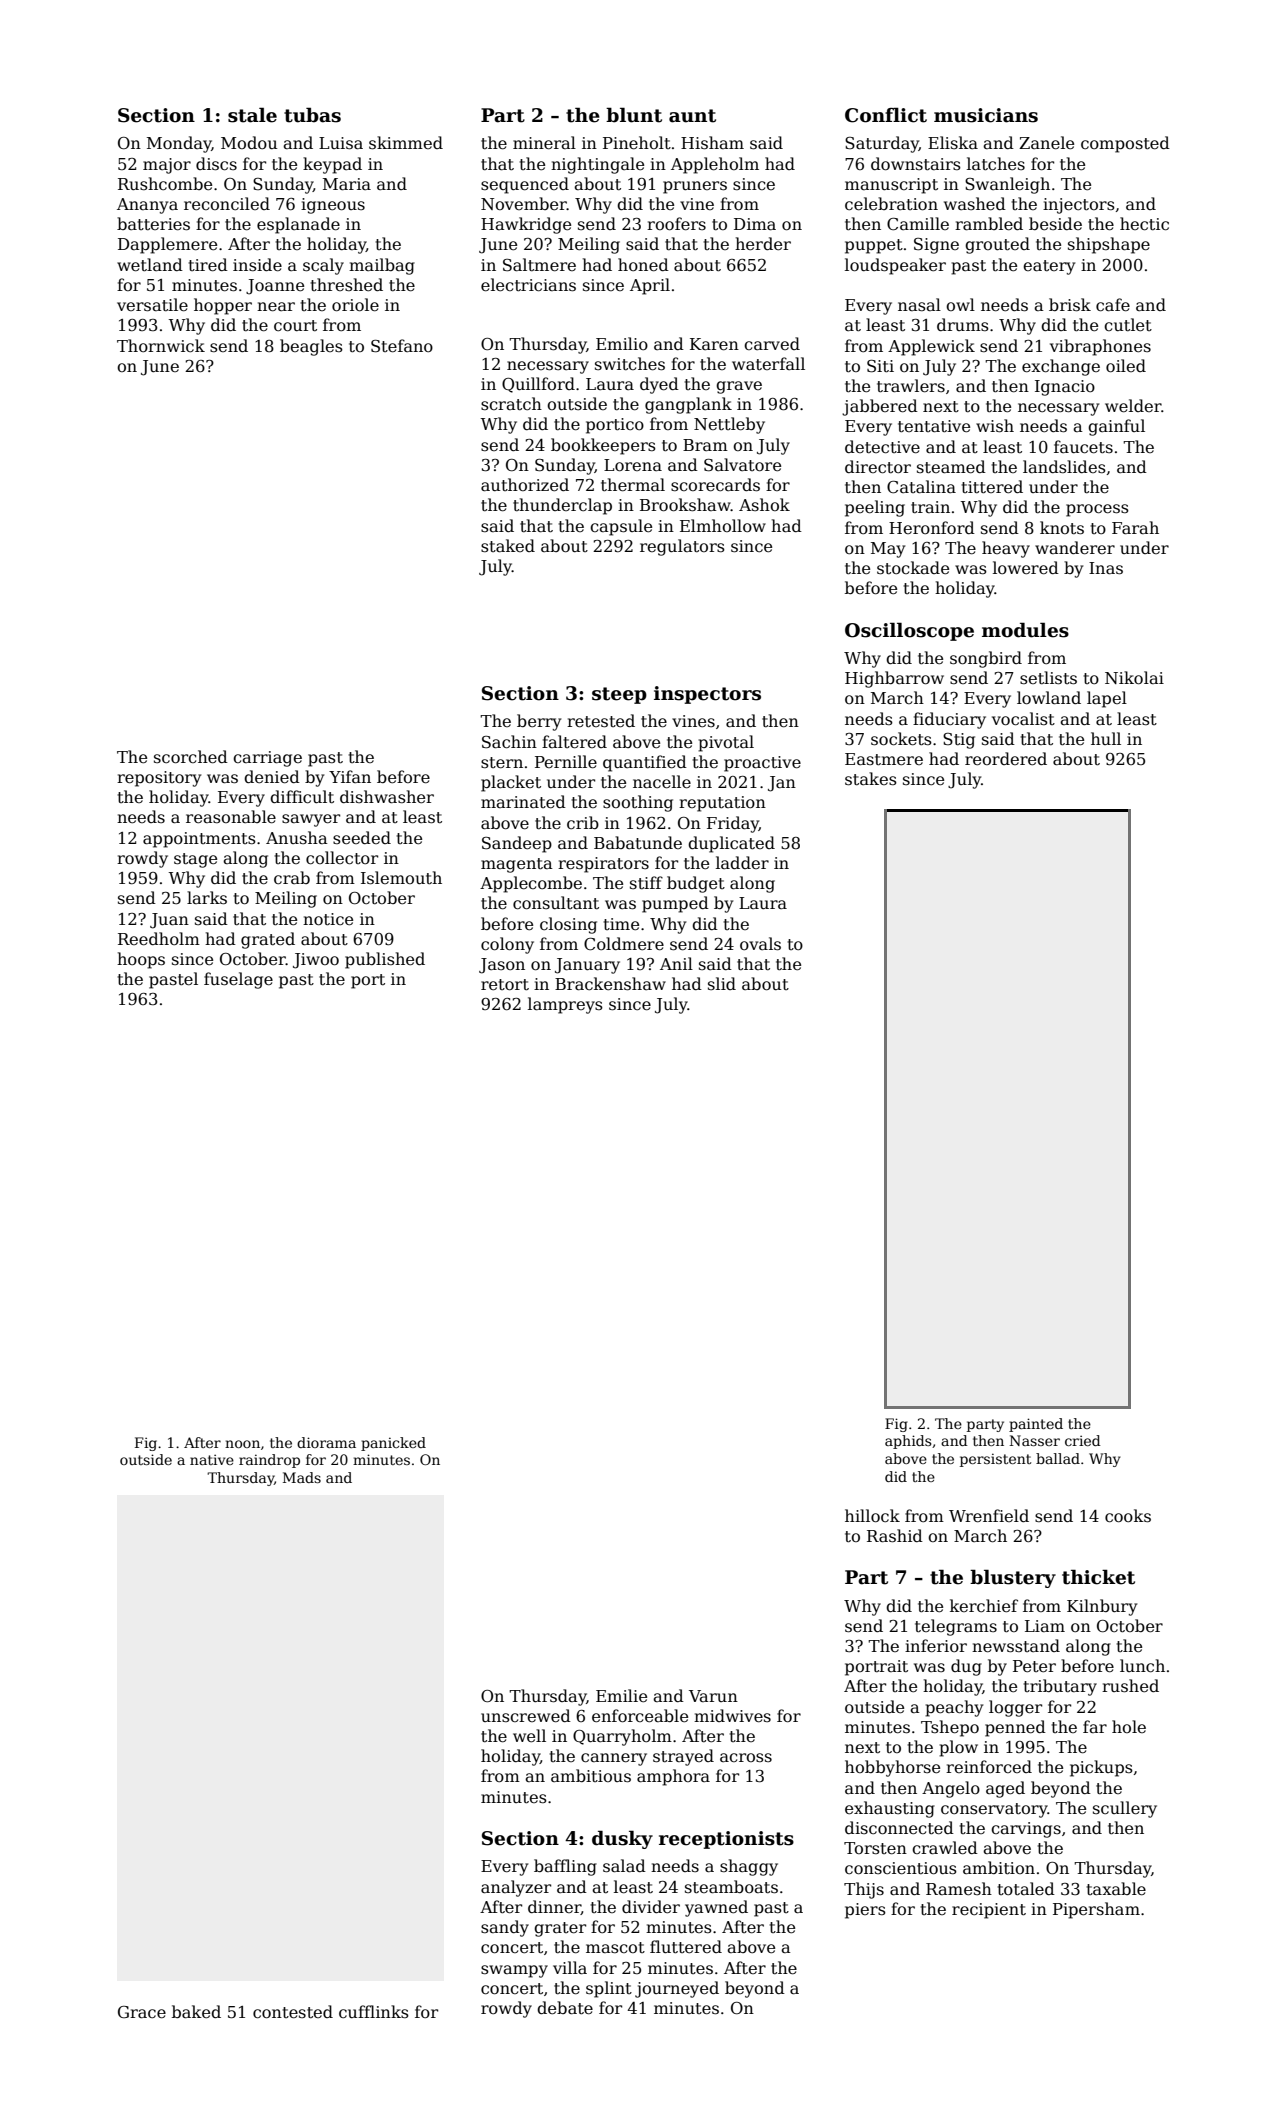  Describe the element at coordinates (1060, 1687) in the document. I see `tributary` at that location.
